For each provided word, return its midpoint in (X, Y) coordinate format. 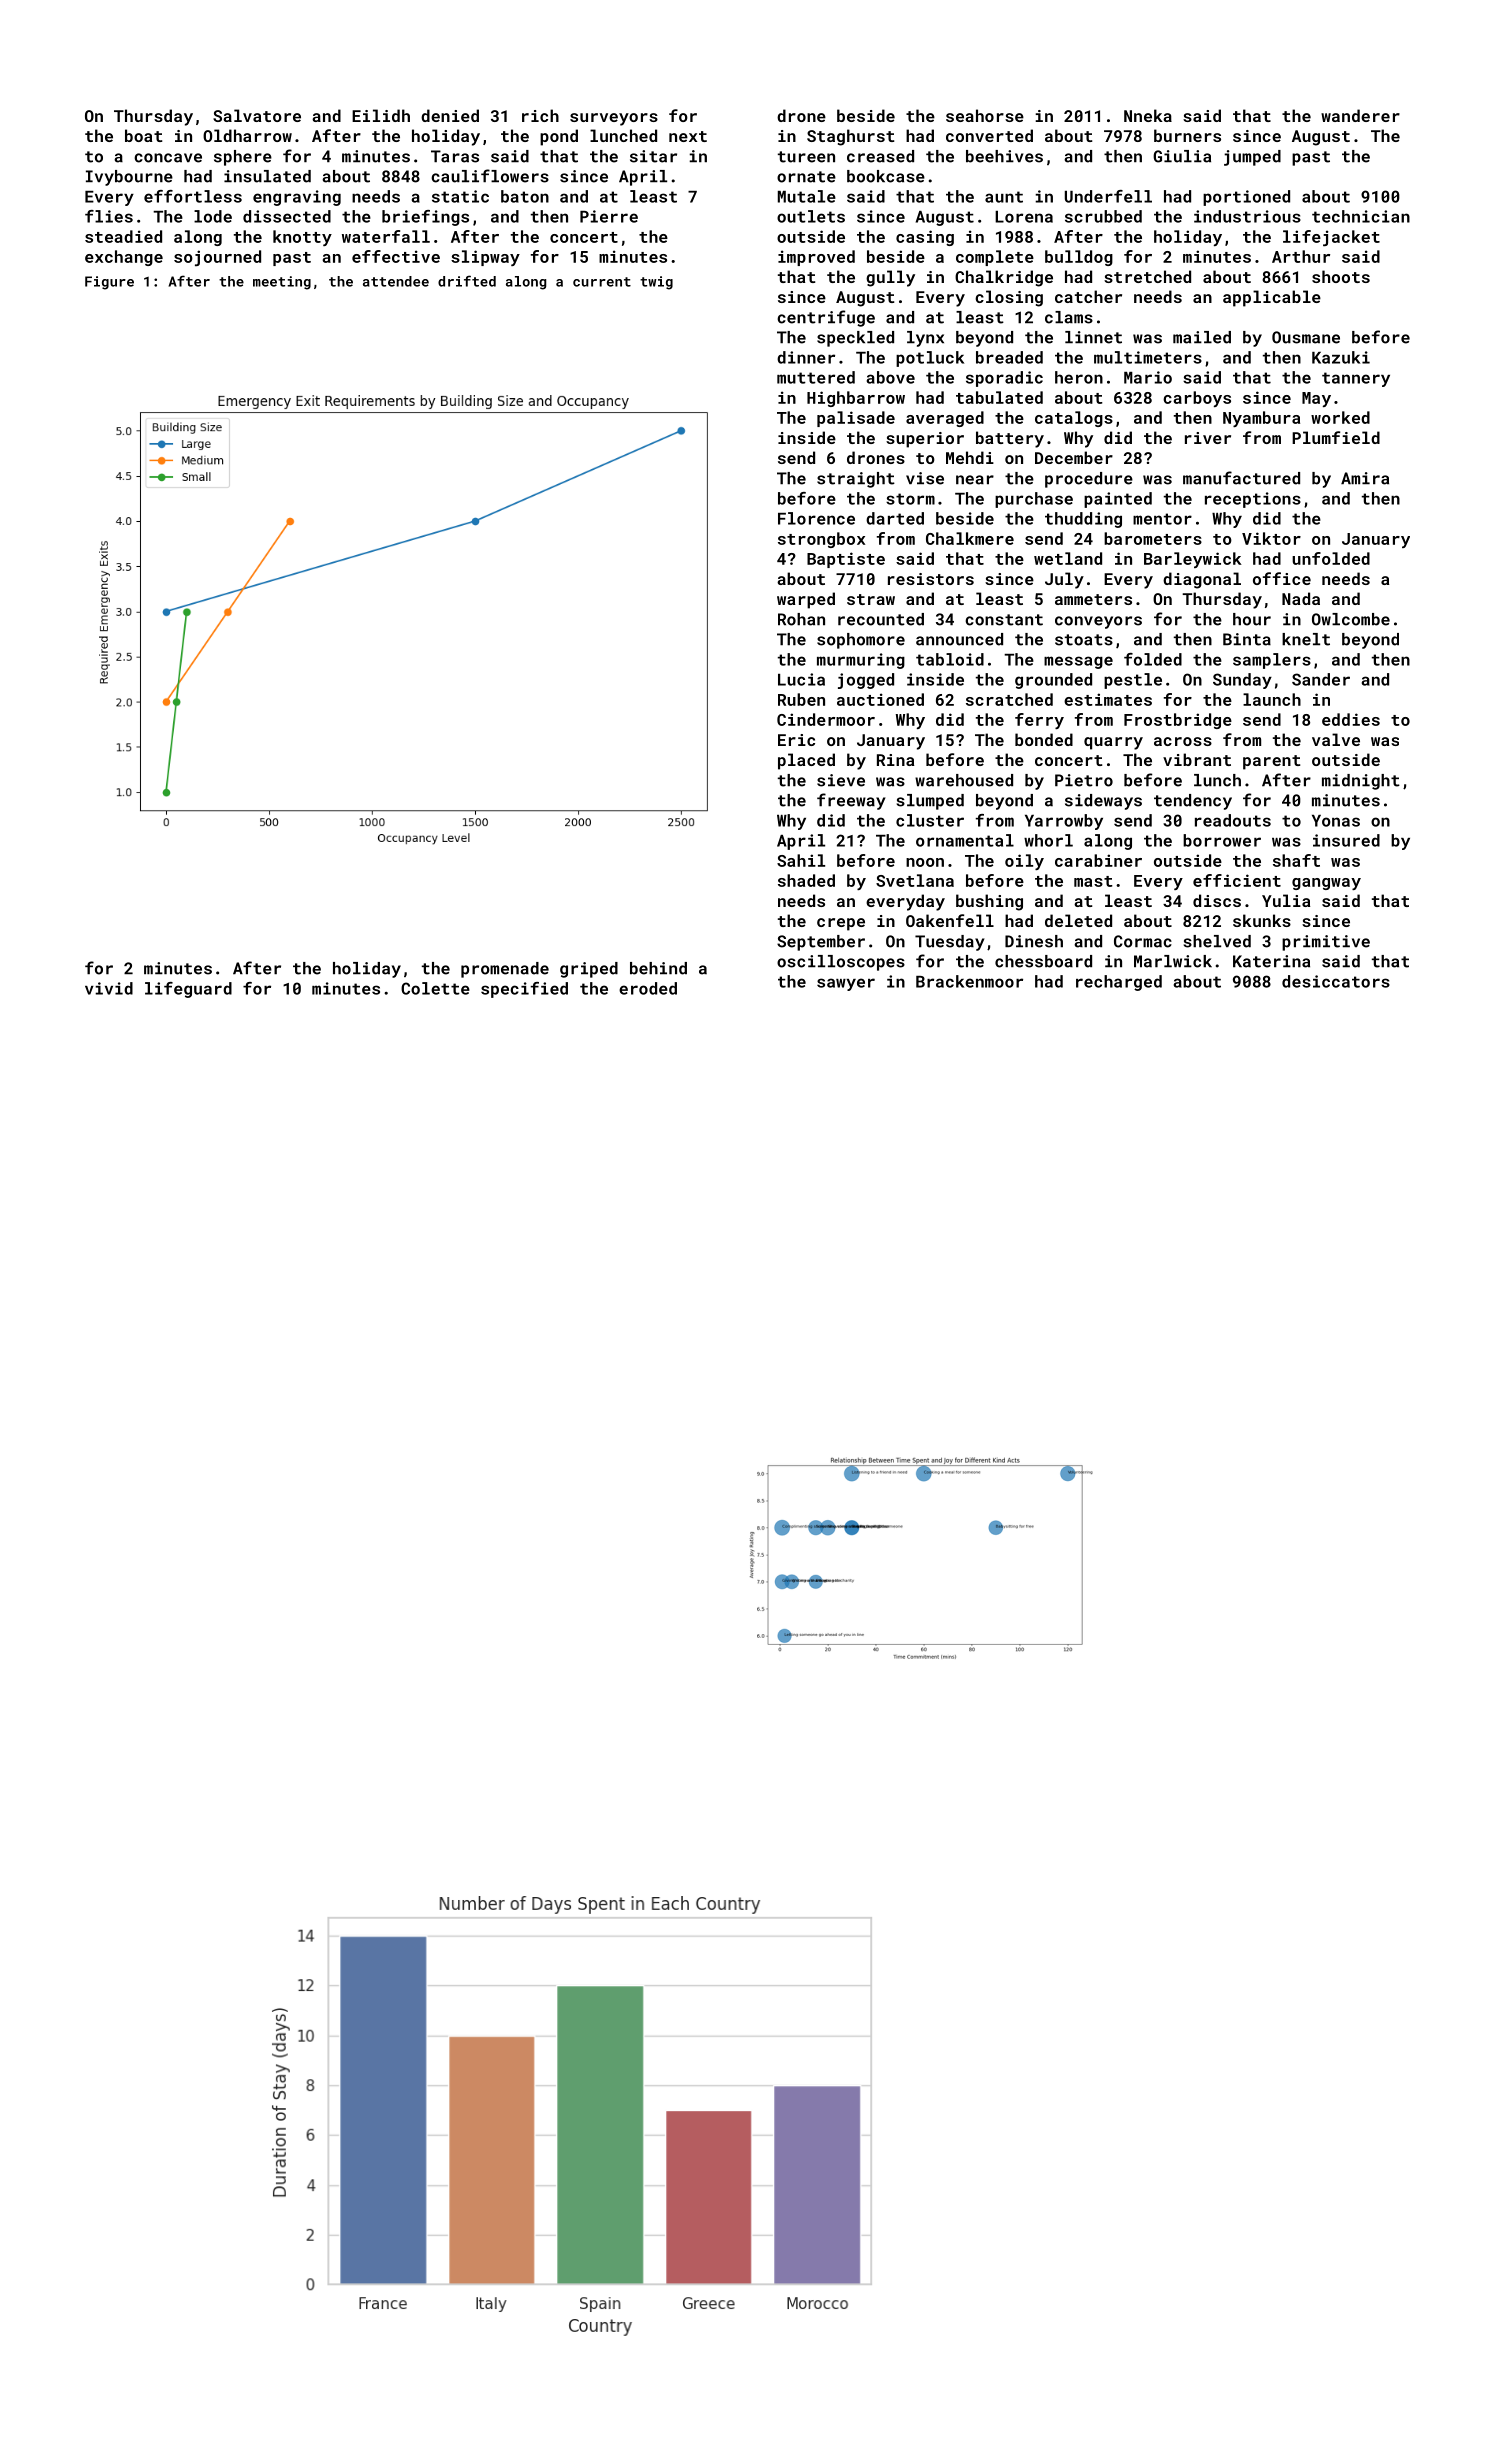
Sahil (801, 860)
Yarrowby (1064, 822)
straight (856, 480)
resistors (931, 579)
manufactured (1241, 478)
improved (816, 258)
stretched (1147, 276)
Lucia (801, 679)
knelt (1306, 639)
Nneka (1148, 115)
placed (806, 761)
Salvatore (257, 115)
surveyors (614, 119)
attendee (396, 281)
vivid (109, 988)
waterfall (386, 236)
